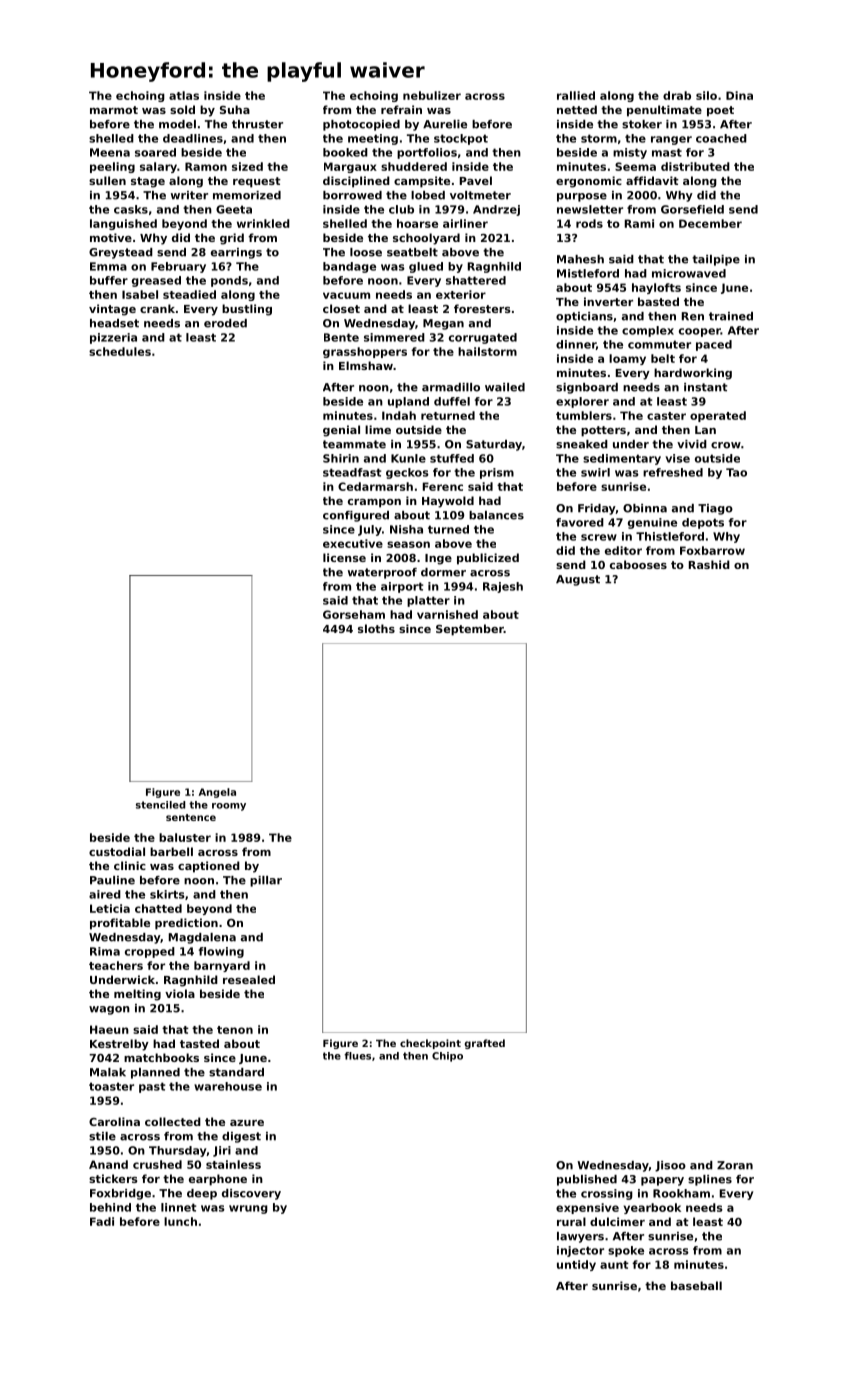 This screenshot has width=849, height=1400. I want to click on stenciled, so click(160, 805).
